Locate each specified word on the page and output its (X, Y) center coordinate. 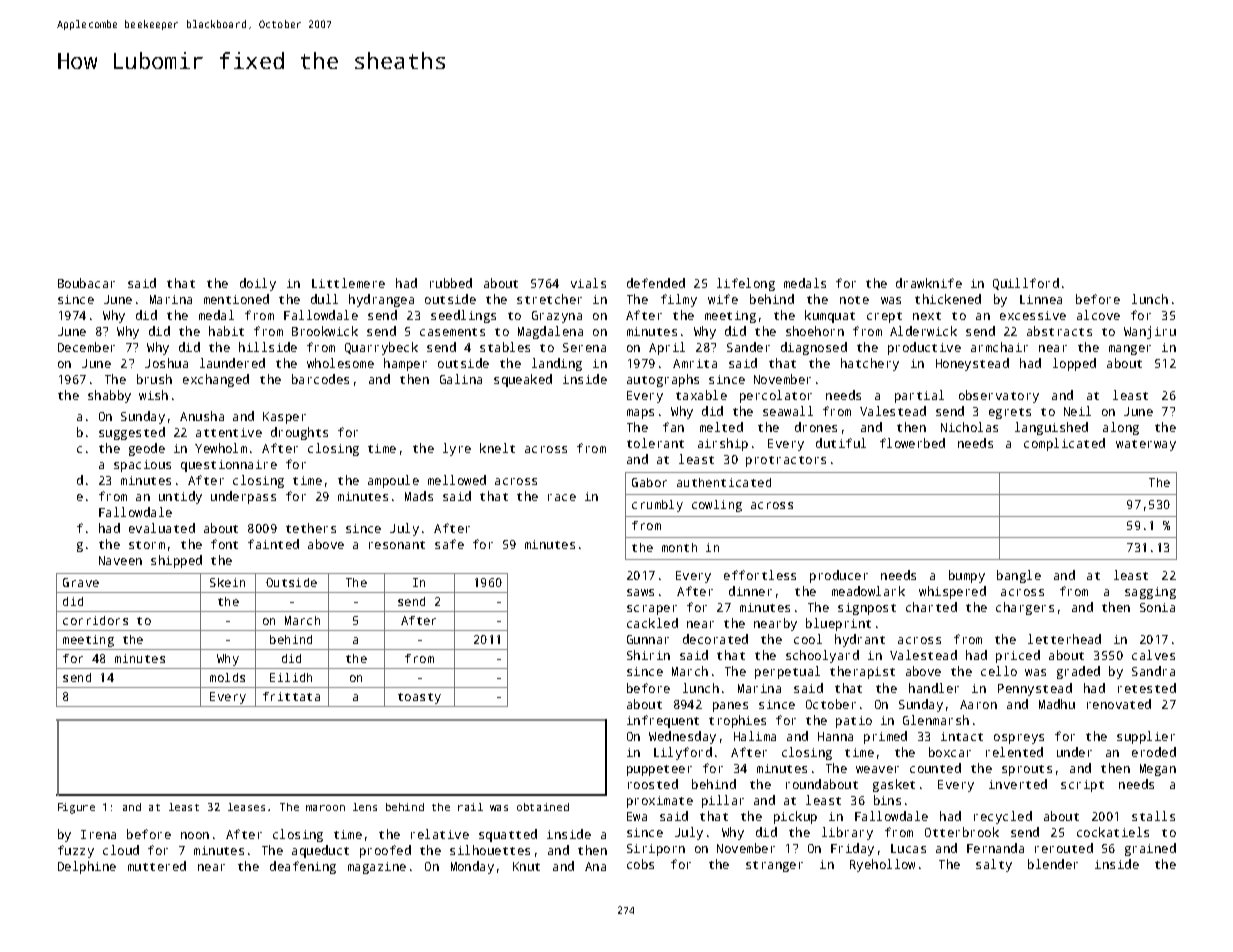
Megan (1158, 770)
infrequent (663, 721)
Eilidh (291, 677)
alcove (1098, 315)
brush (154, 379)
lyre (457, 449)
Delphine (87, 867)
